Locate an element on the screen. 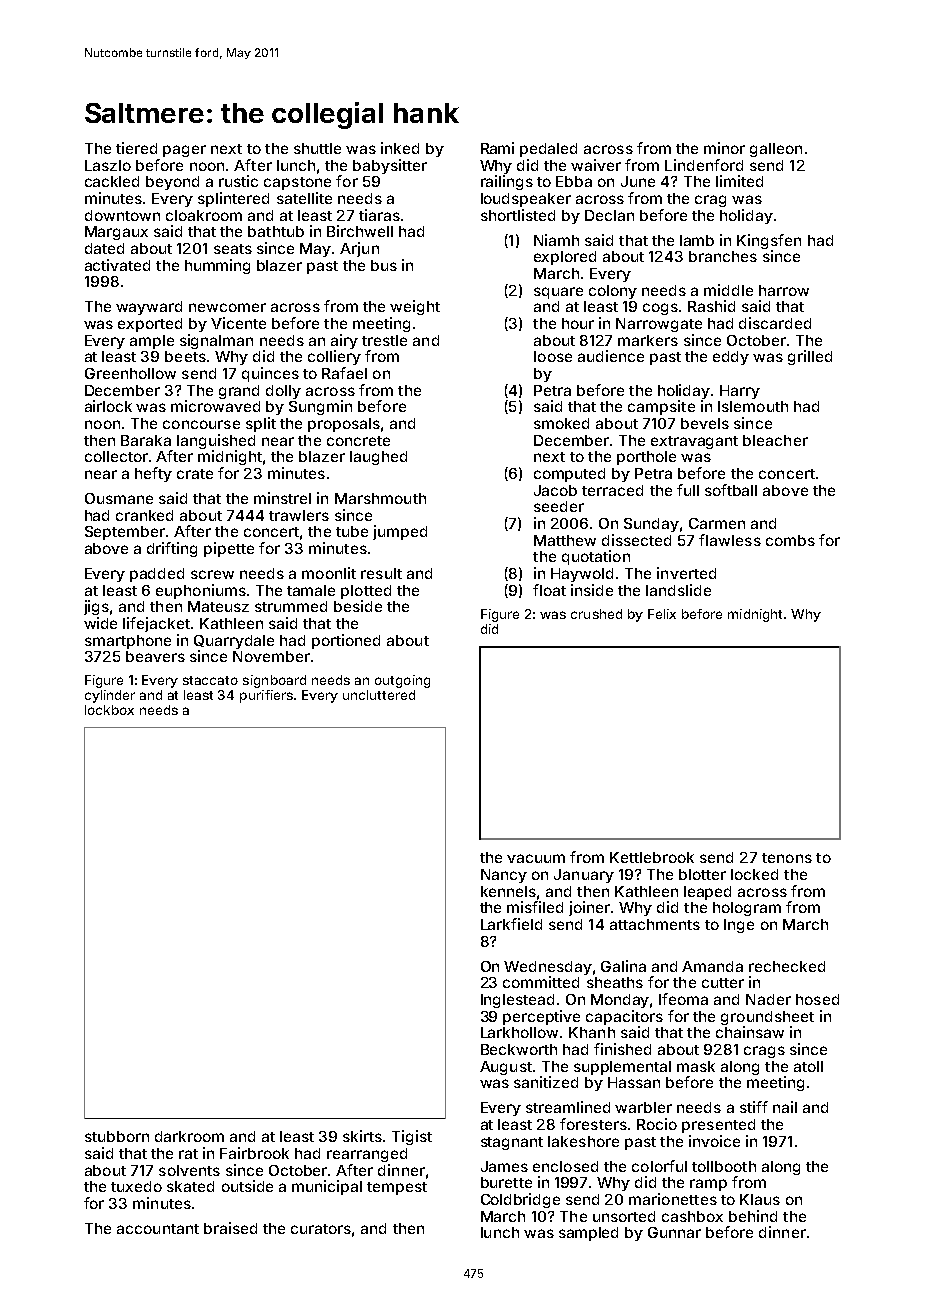  seats is located at coordinates (233, 249).
